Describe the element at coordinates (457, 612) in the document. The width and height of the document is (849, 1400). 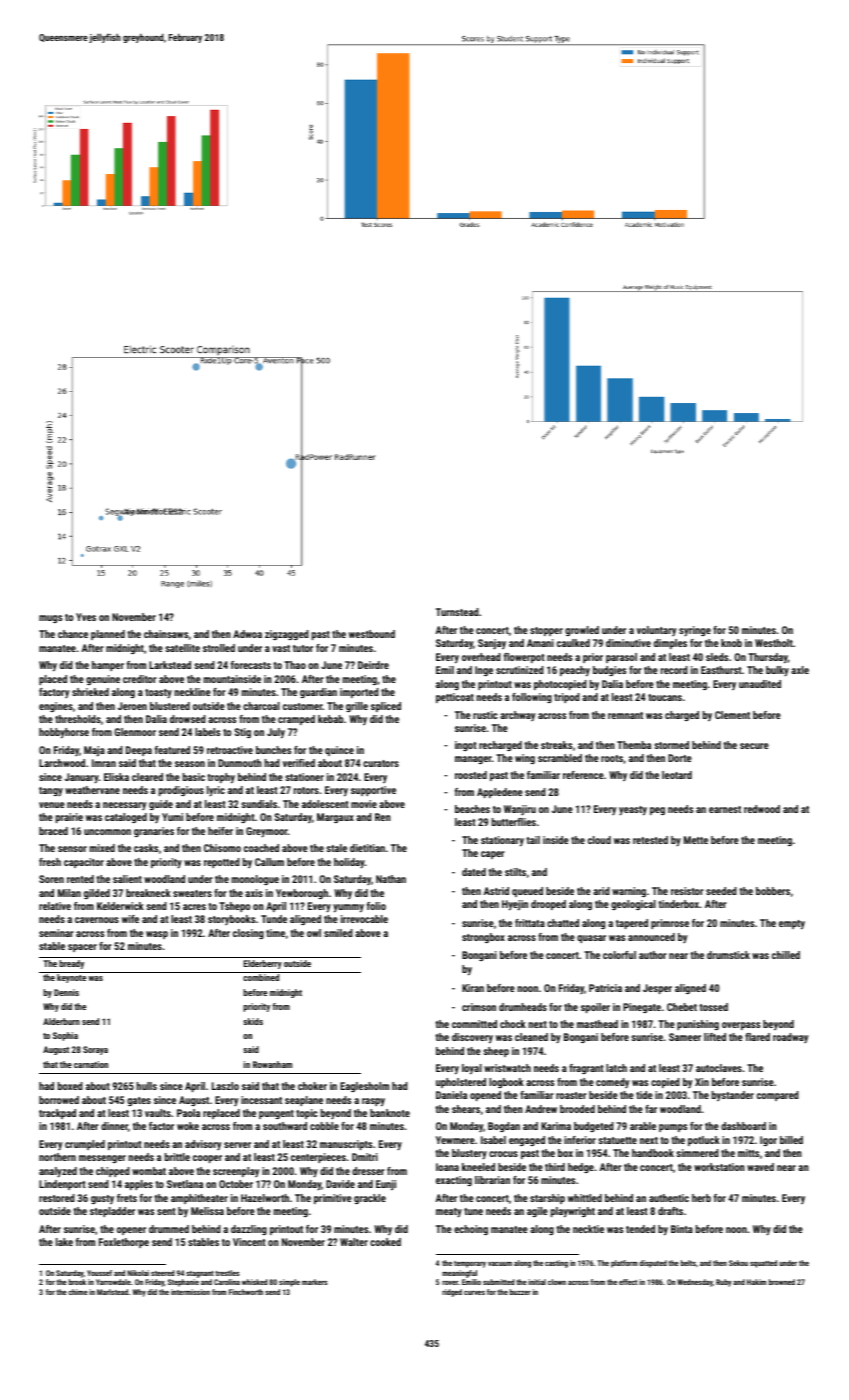
I see `Turnstead` at that location.
